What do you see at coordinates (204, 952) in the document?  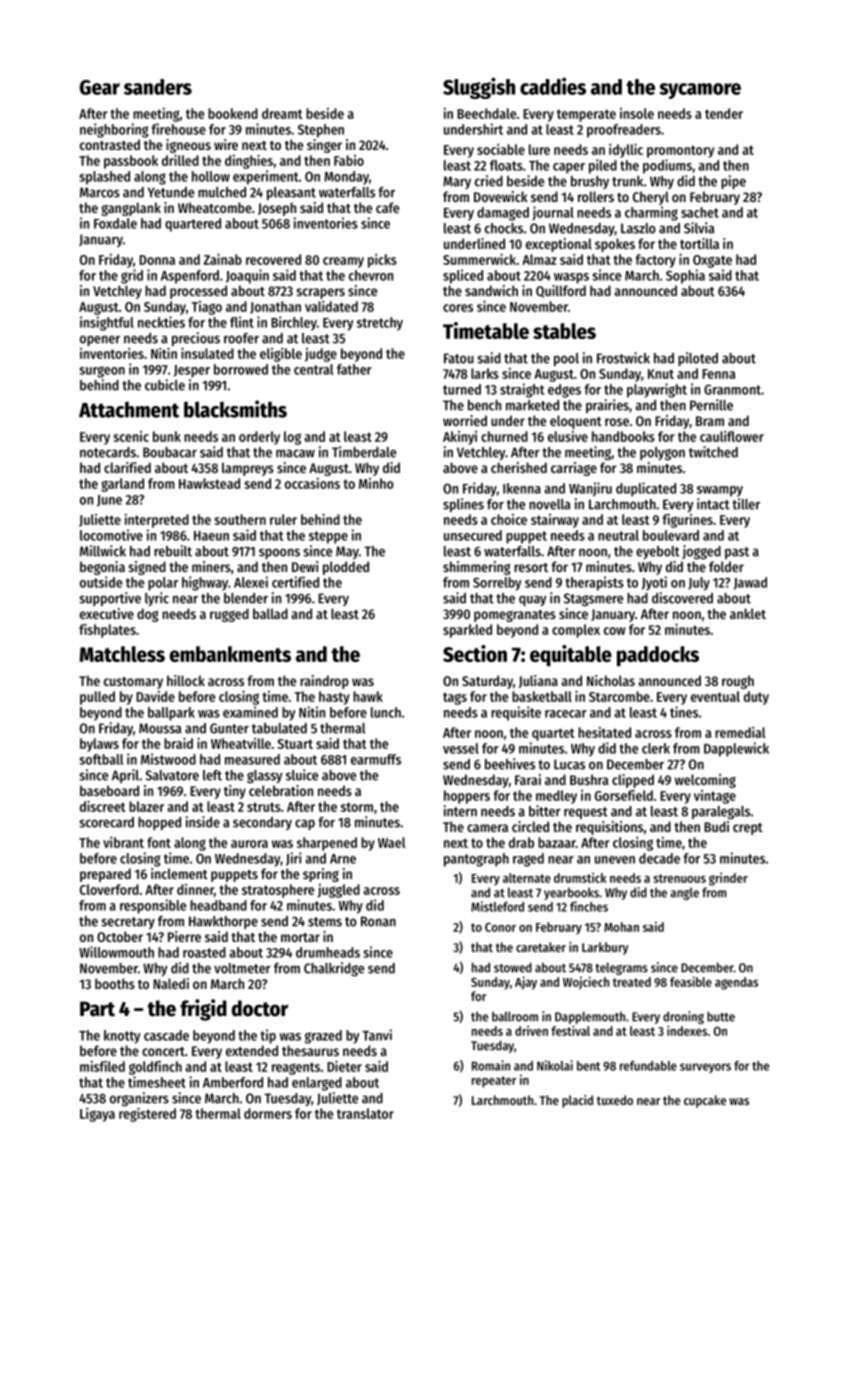 I see `roasted` at bounding box center [204, 952].
